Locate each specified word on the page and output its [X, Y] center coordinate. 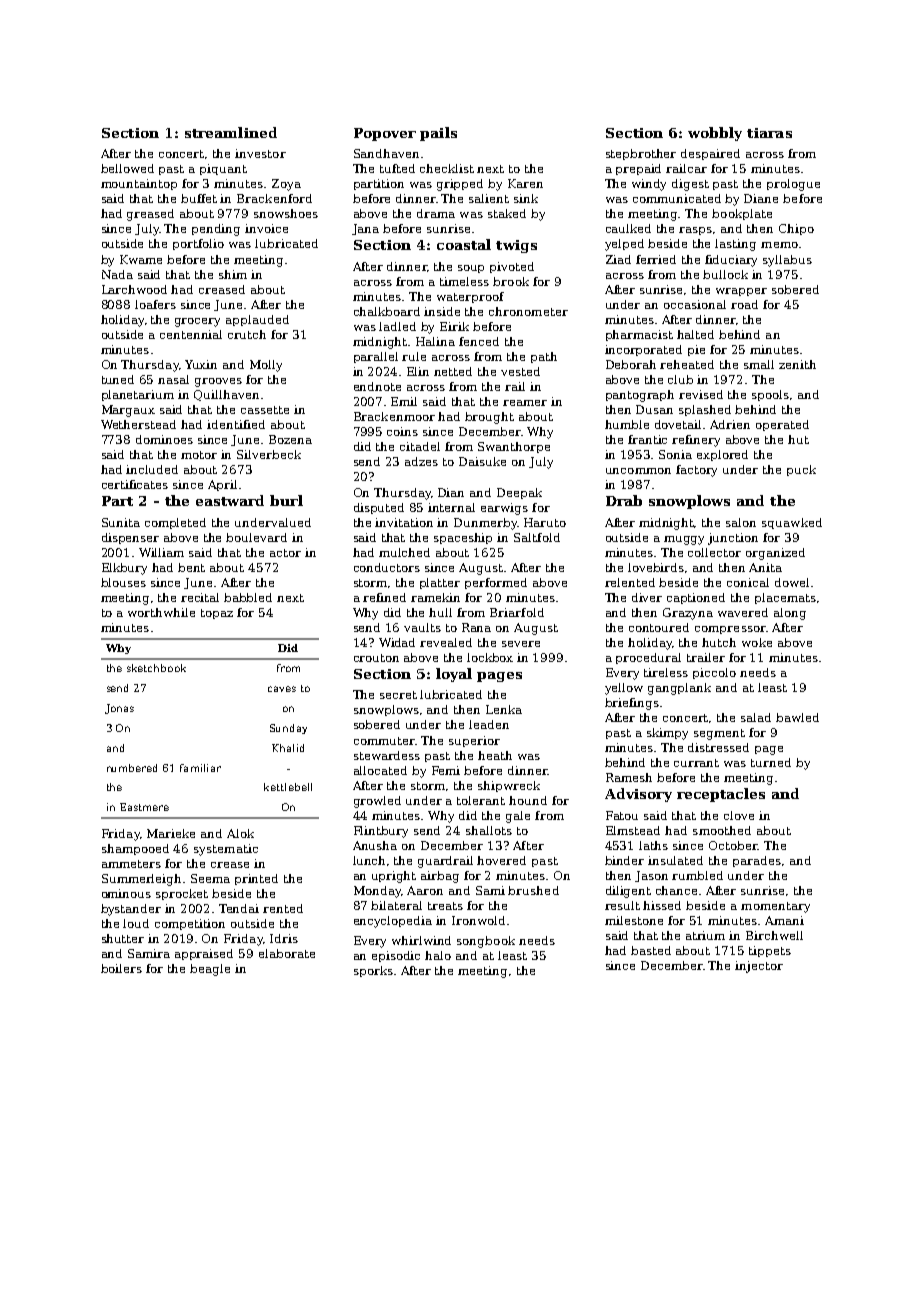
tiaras [769, 133]
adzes [421, 461]
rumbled [697, 875]
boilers [121, 968]
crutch [247, 334]
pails [438, 134]
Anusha [375, 845]
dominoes [164, 439]
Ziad [618, 259]
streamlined [231, 132]
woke [757, 642]
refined [384, 597]
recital [200, 597]
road [744, 304]
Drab [624, 500]
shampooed [135, 849]
